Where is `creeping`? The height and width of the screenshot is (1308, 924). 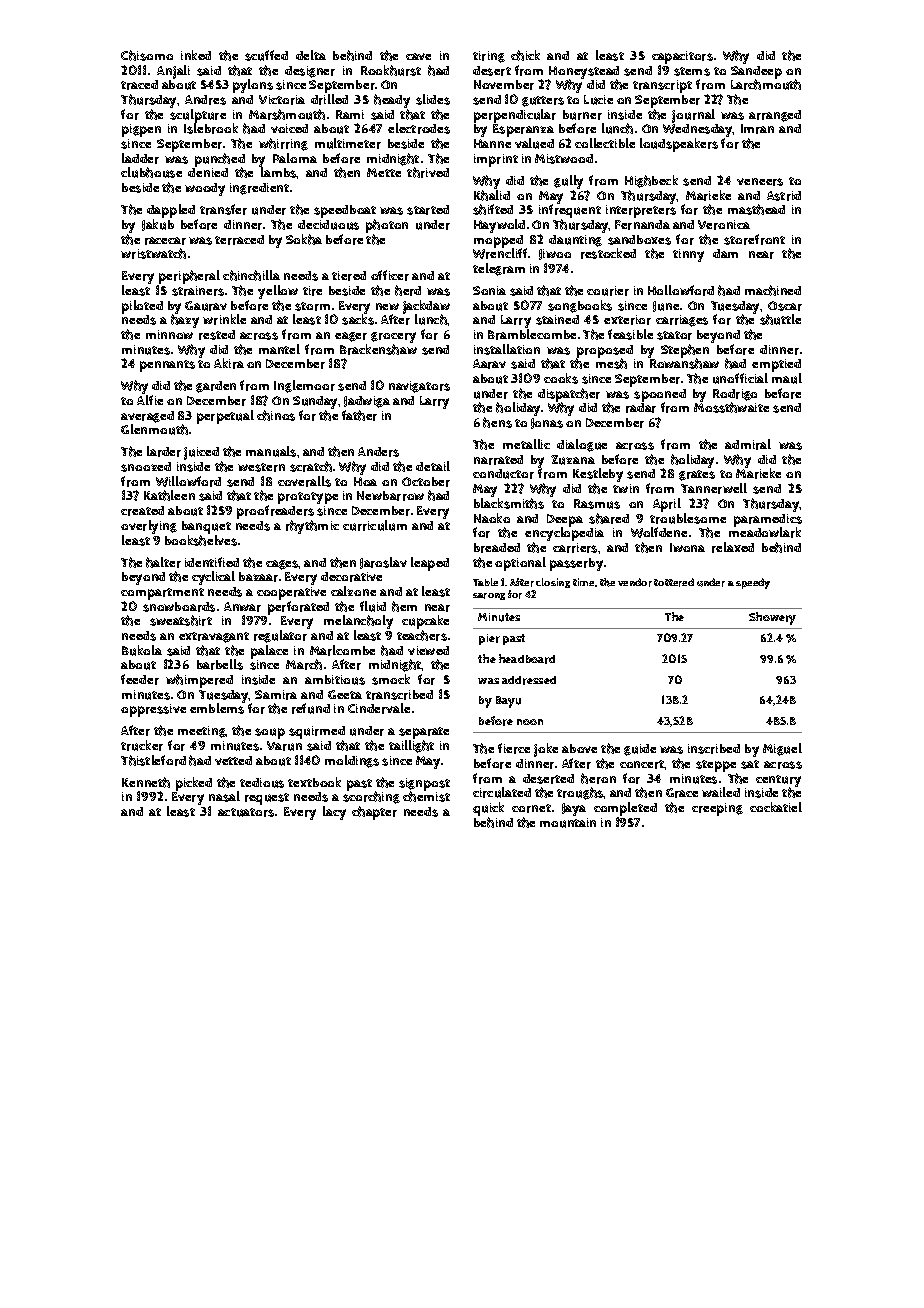 creeping is located at coordinates (717, 809).
